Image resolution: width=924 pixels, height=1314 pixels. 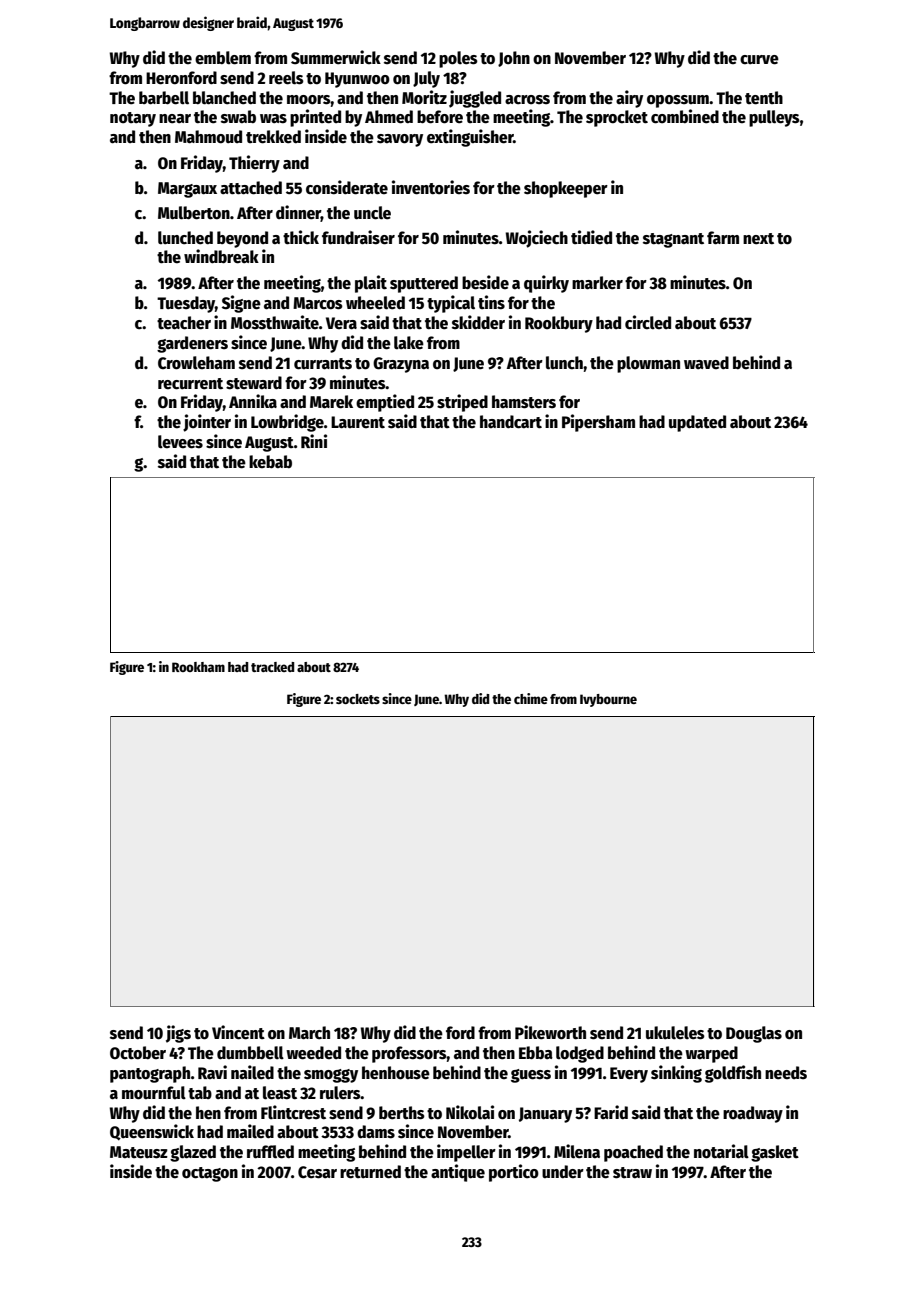 I want to click on Pipersham, so click(x=598, y=423).
